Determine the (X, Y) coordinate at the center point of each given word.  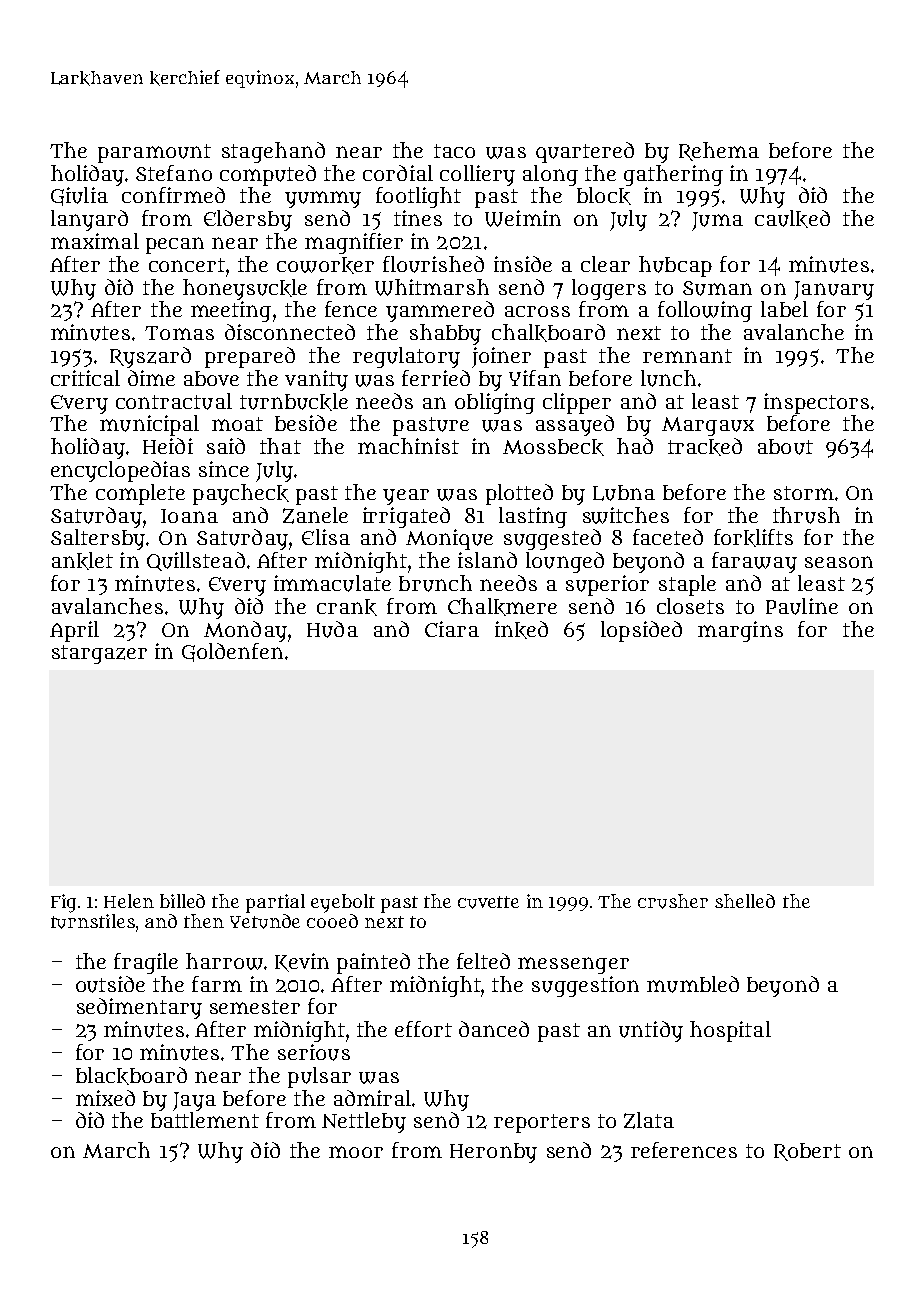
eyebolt (343, 903)
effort (423, 1029)
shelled (745, 901)
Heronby (493, 1153)
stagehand (273, 152)
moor (356, 1152)
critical (85, 378)
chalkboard (548, 333)
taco (454, 151)
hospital (730, 1031)
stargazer (99, 654)
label (784, 309)
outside (110, 984)
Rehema (719, 151)
